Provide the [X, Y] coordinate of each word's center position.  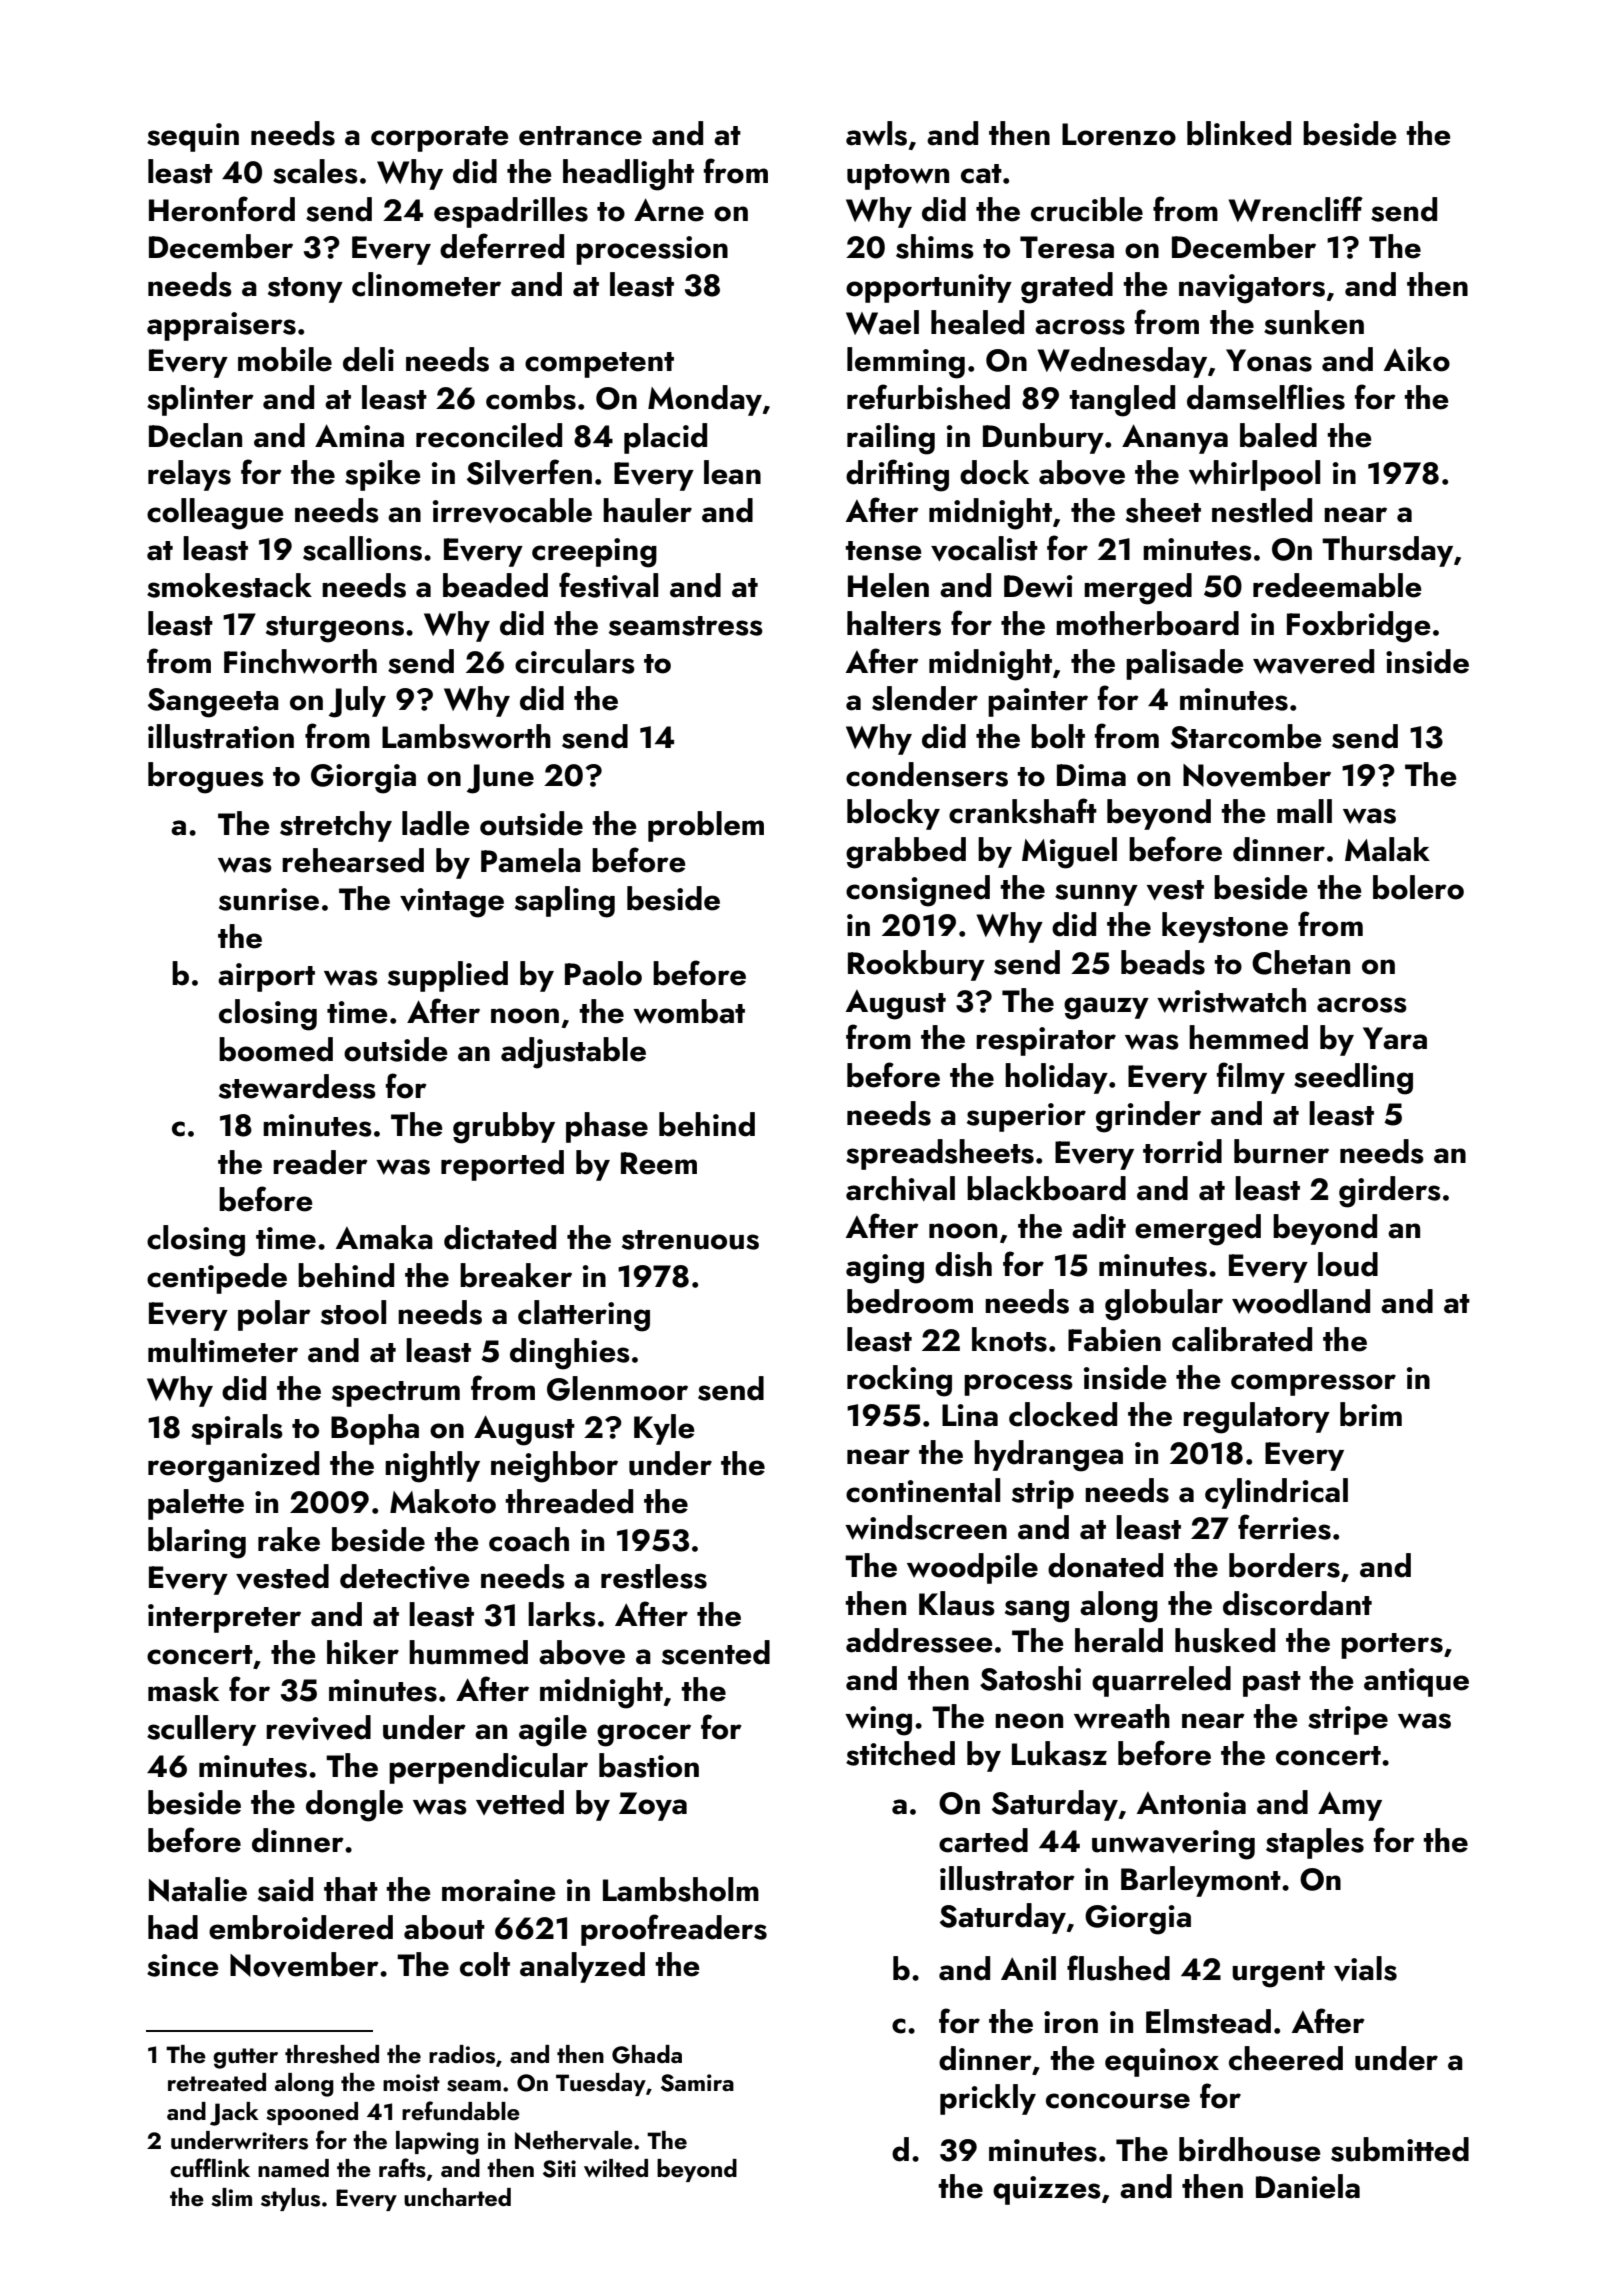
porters [1392, 1646]
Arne [669, 210]
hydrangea [1048, 1456]
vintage [452, 903]
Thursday [1387, 551]
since [183, 1965]
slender [925, 698]
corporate [440, 139]
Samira [697, 2083]
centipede [217, 1278]
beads [1163, 962]
